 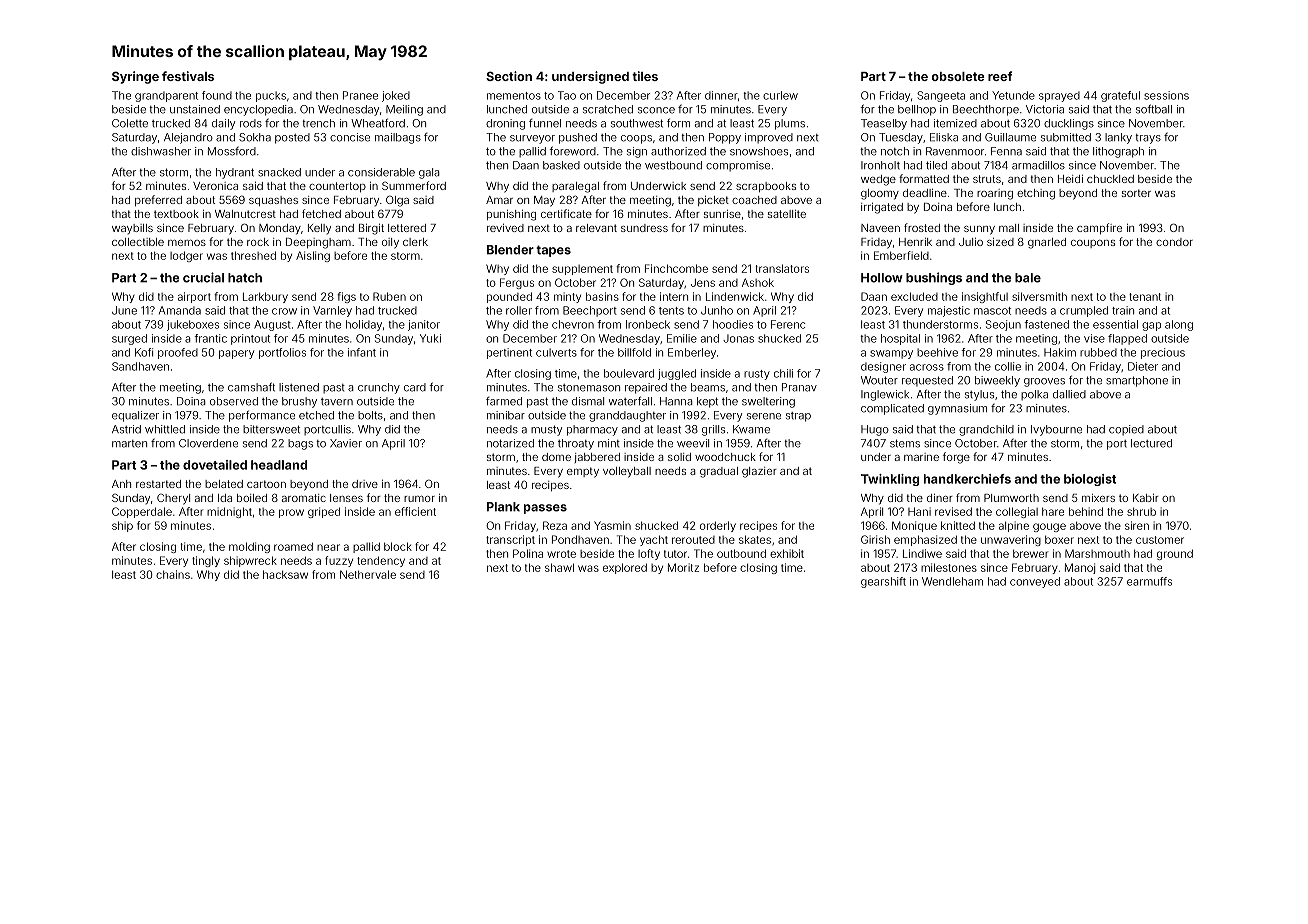 I want to click on snowshoes, so click(x=759, y=151).
